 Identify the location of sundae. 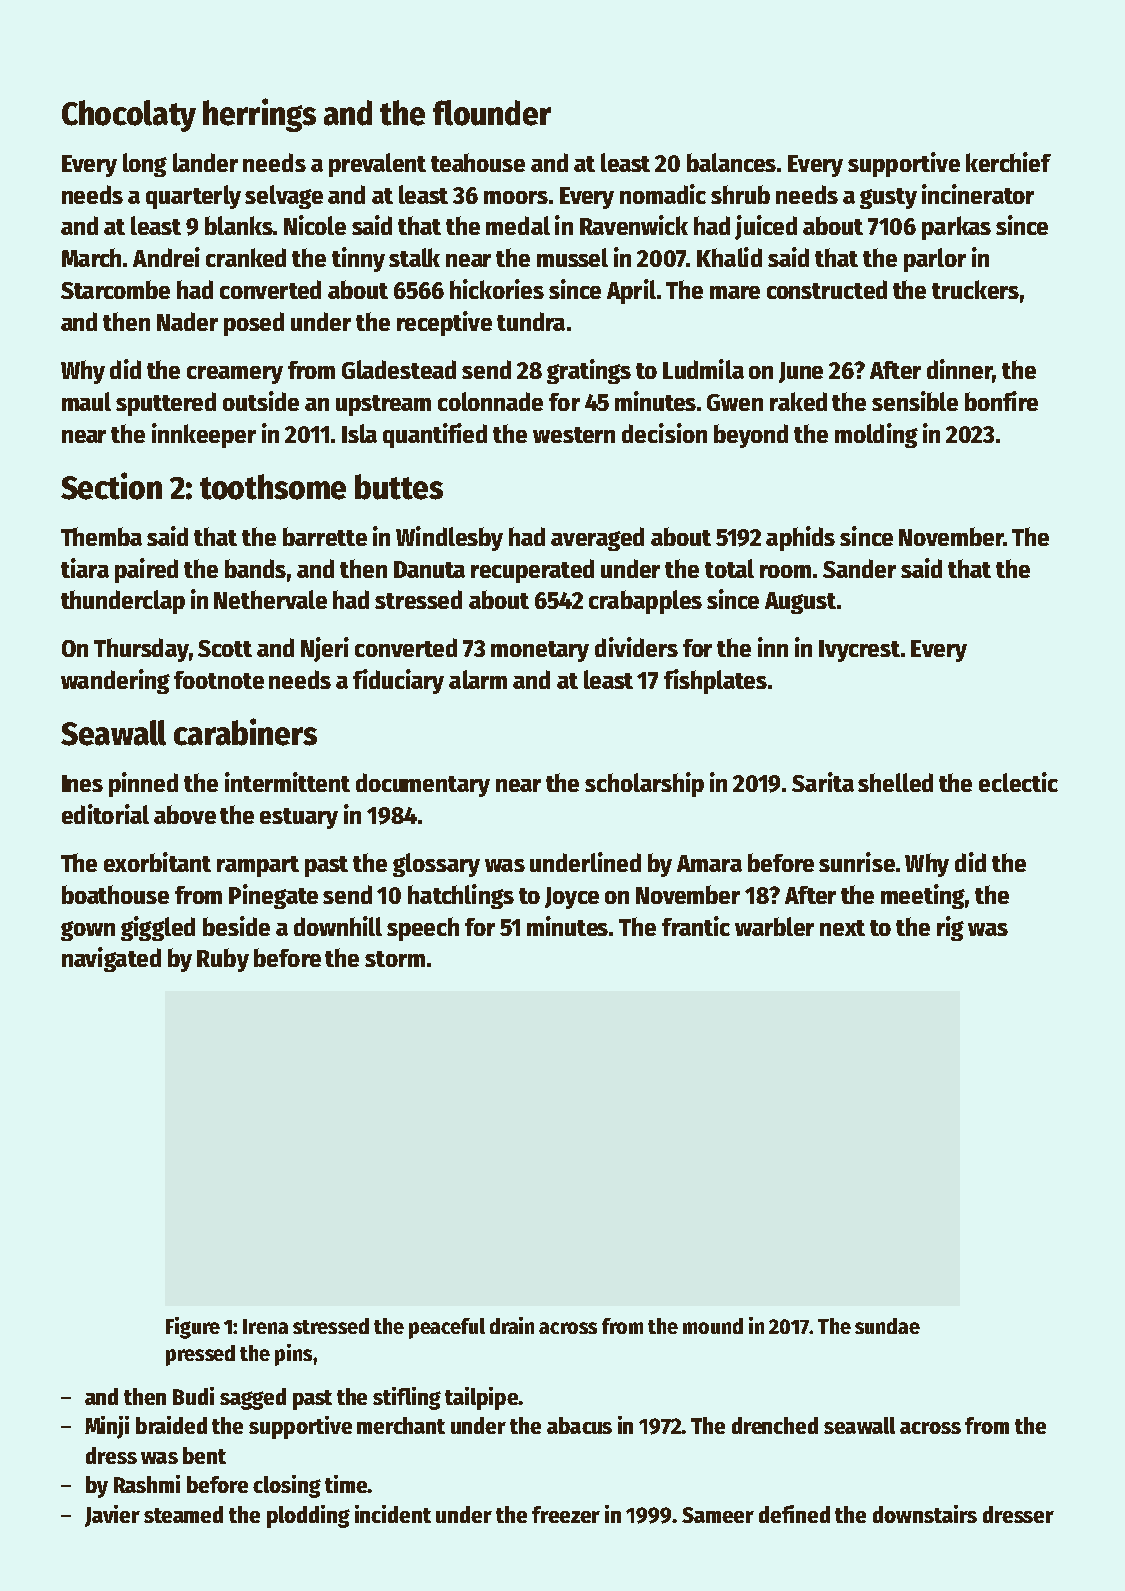
(887, 1326).
